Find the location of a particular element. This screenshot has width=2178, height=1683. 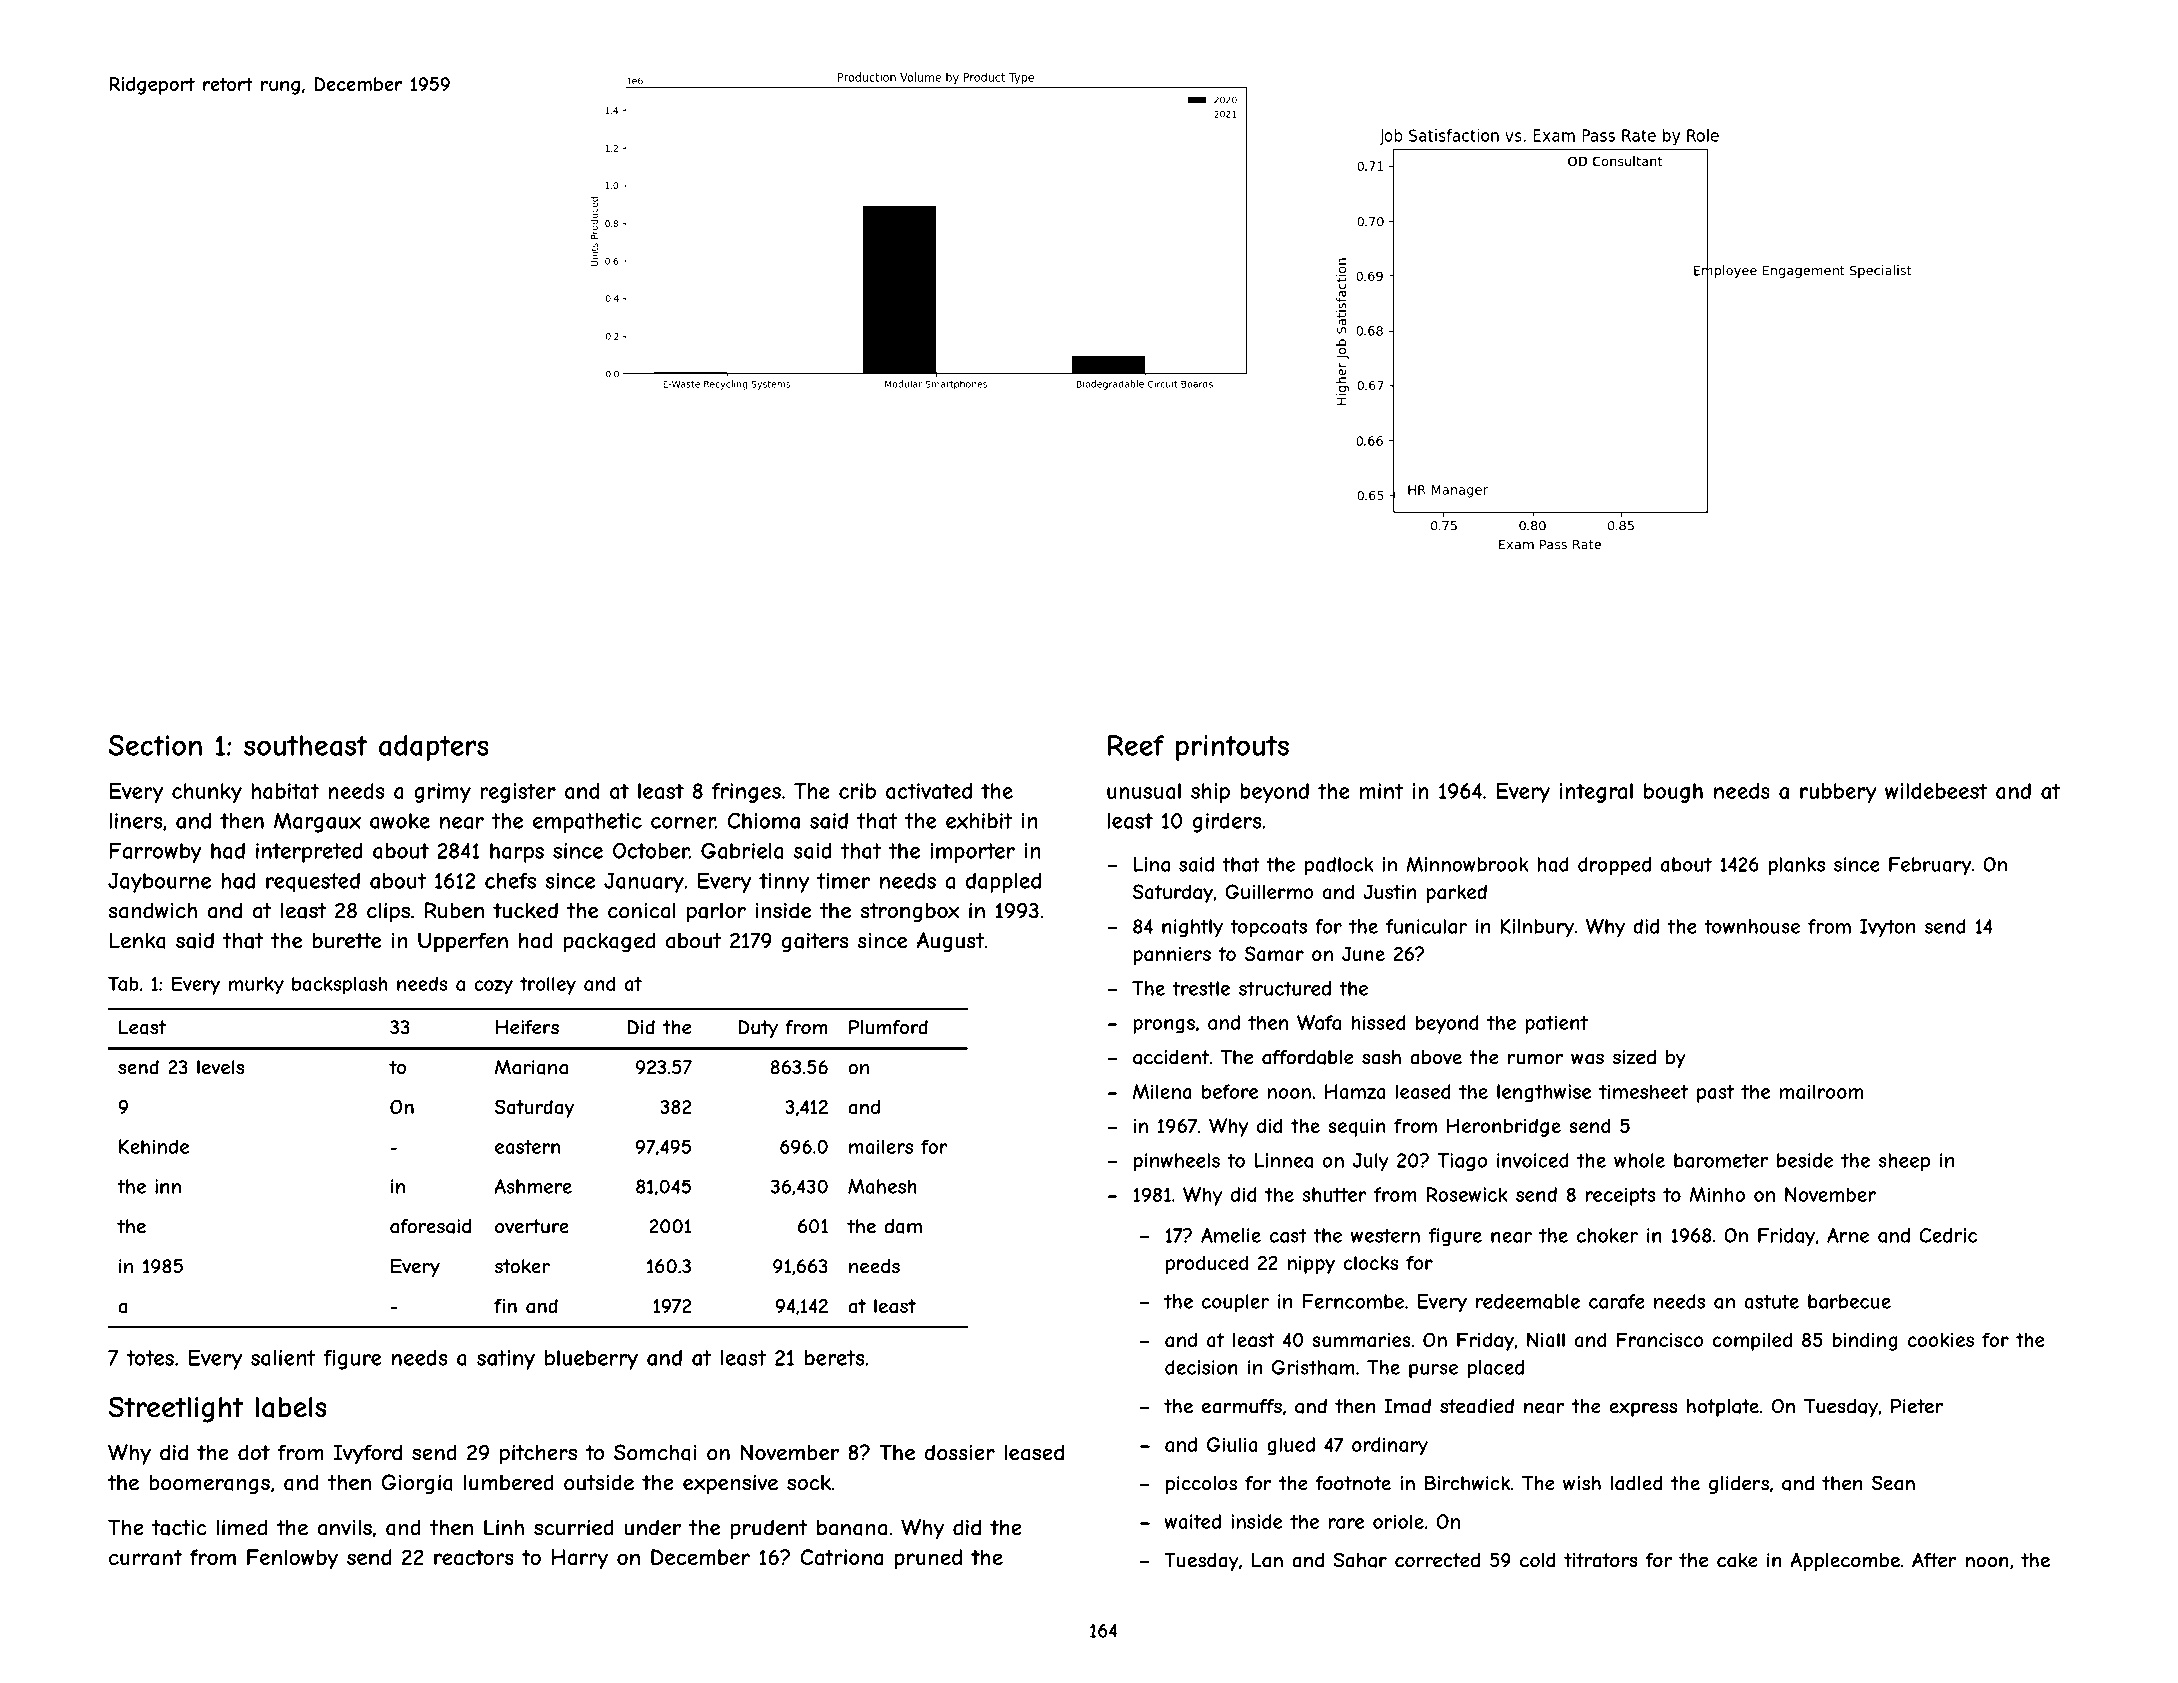

Harry is located at coordinates (579, 1559).
